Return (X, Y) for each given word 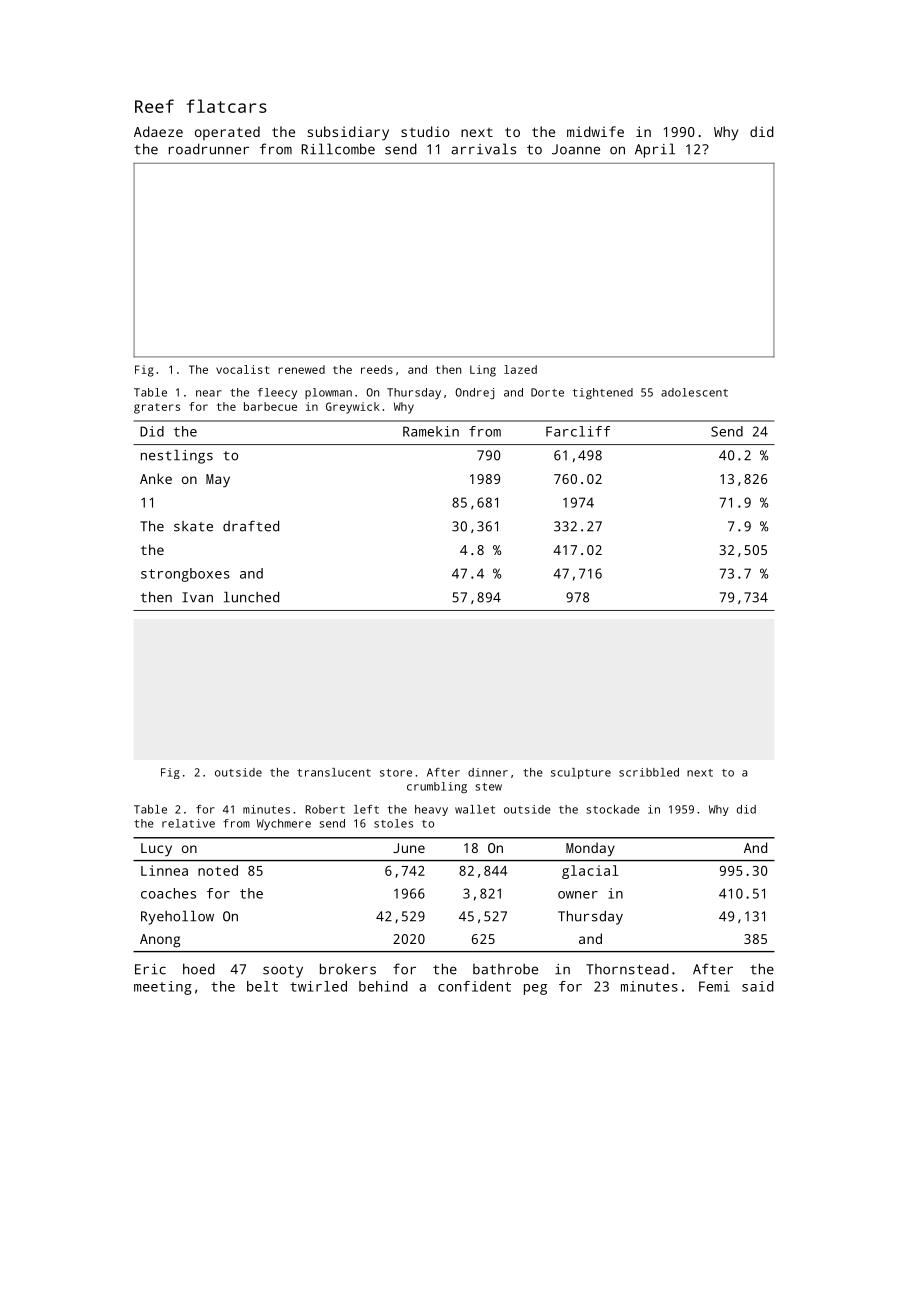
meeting (163, 988)
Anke (156, 478)
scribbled (649, 772)
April (655, 150)
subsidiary (348, 133)
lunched (251, 597)
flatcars (226, 106)
